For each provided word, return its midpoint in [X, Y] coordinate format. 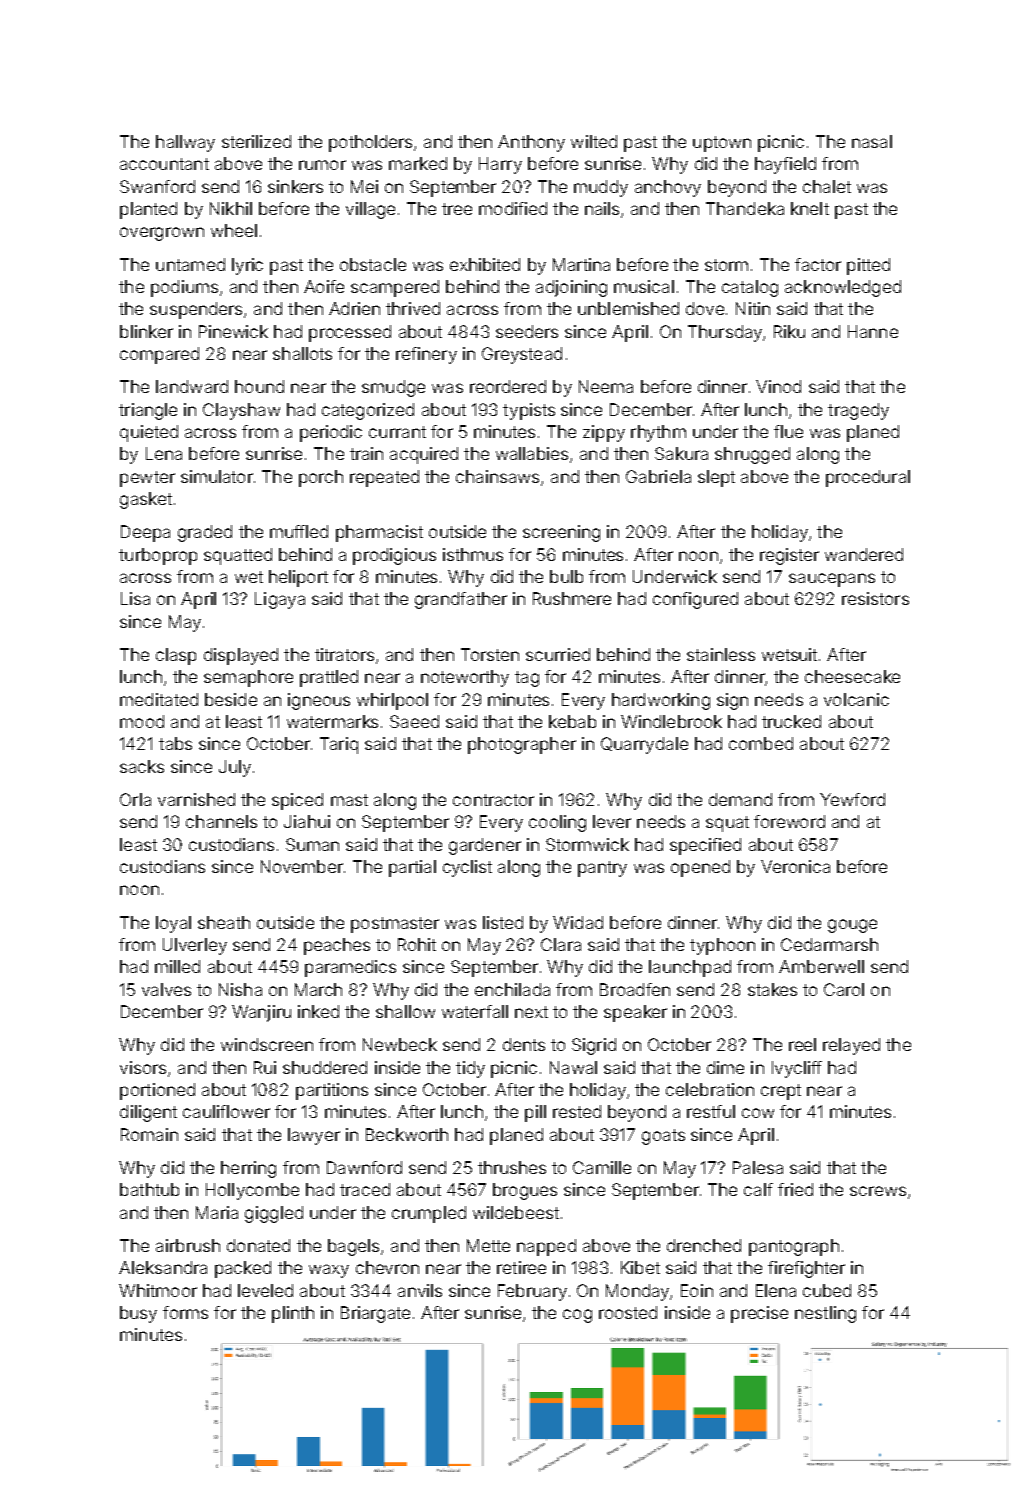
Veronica [795, 866]
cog [577, 1316]
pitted [868, 266]
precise [759, 1314]
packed [243, 1269]
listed [503, 922]
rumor [322, 165]
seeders [527, 331]
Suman [312, 844]
